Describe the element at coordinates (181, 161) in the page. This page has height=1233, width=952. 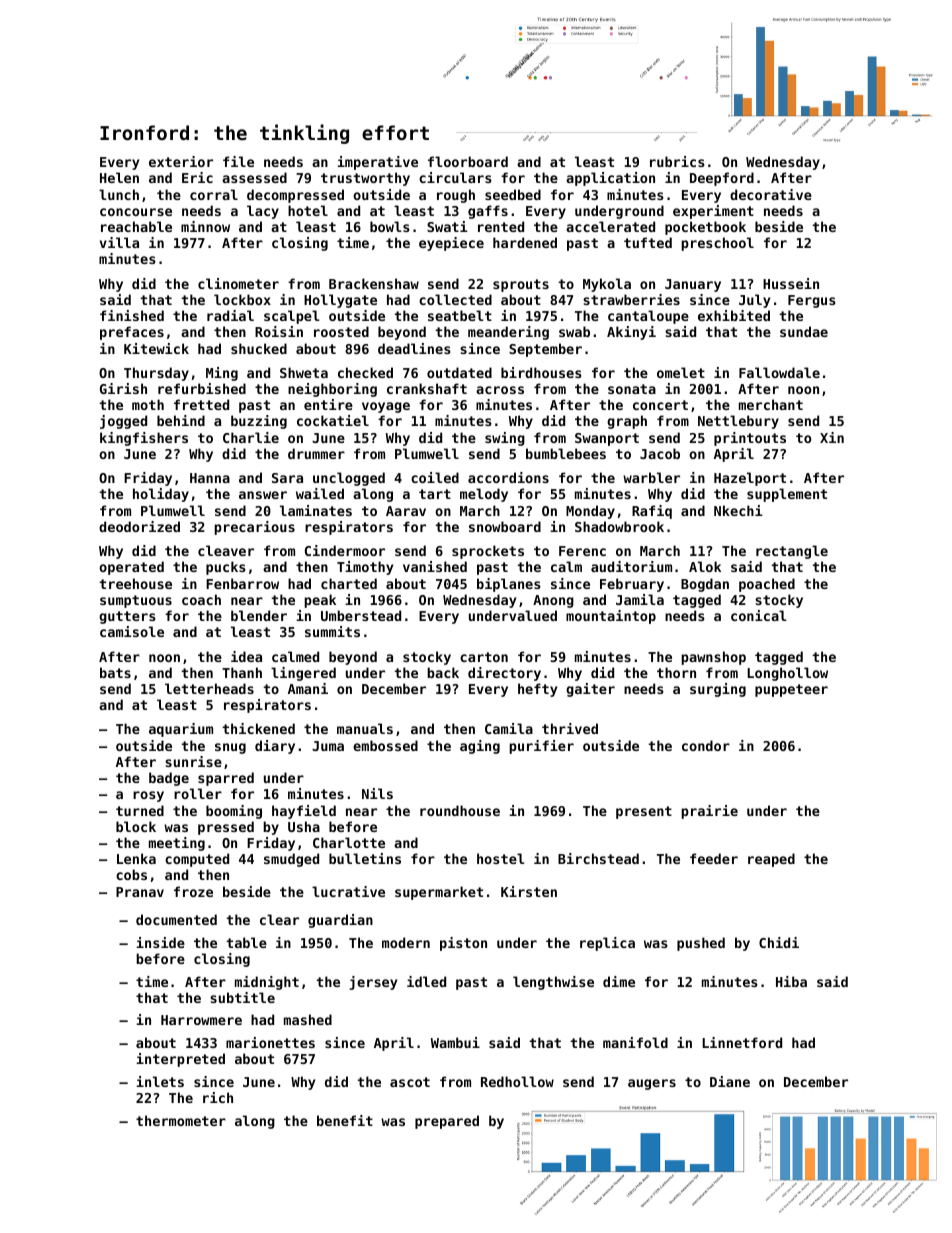
I see `exterior` at that location.
